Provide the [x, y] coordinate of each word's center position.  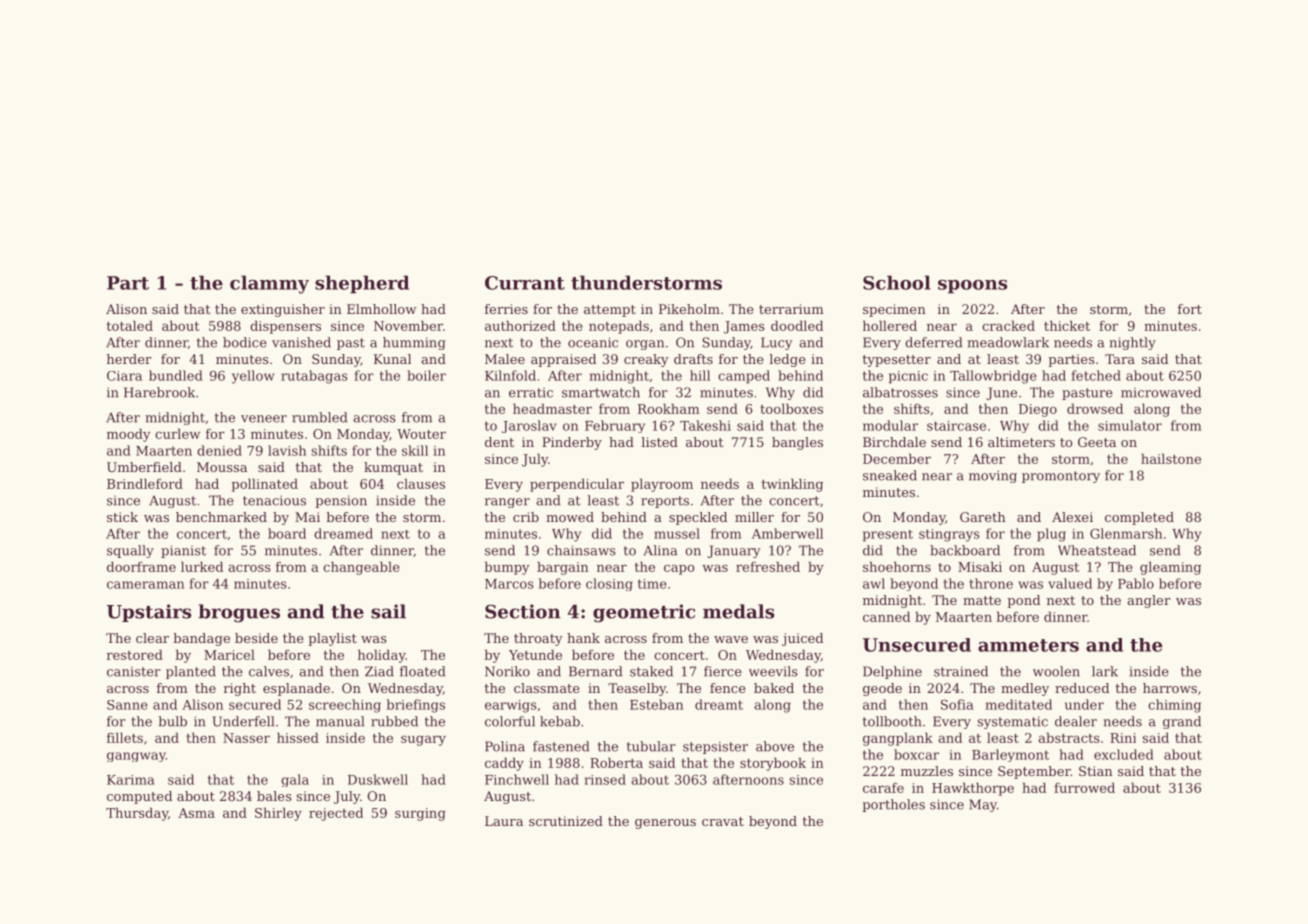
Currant [525, 283]
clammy [269, 284]
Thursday [137, 814]
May [983, 805]
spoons [972, 287]
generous [665, 824]
